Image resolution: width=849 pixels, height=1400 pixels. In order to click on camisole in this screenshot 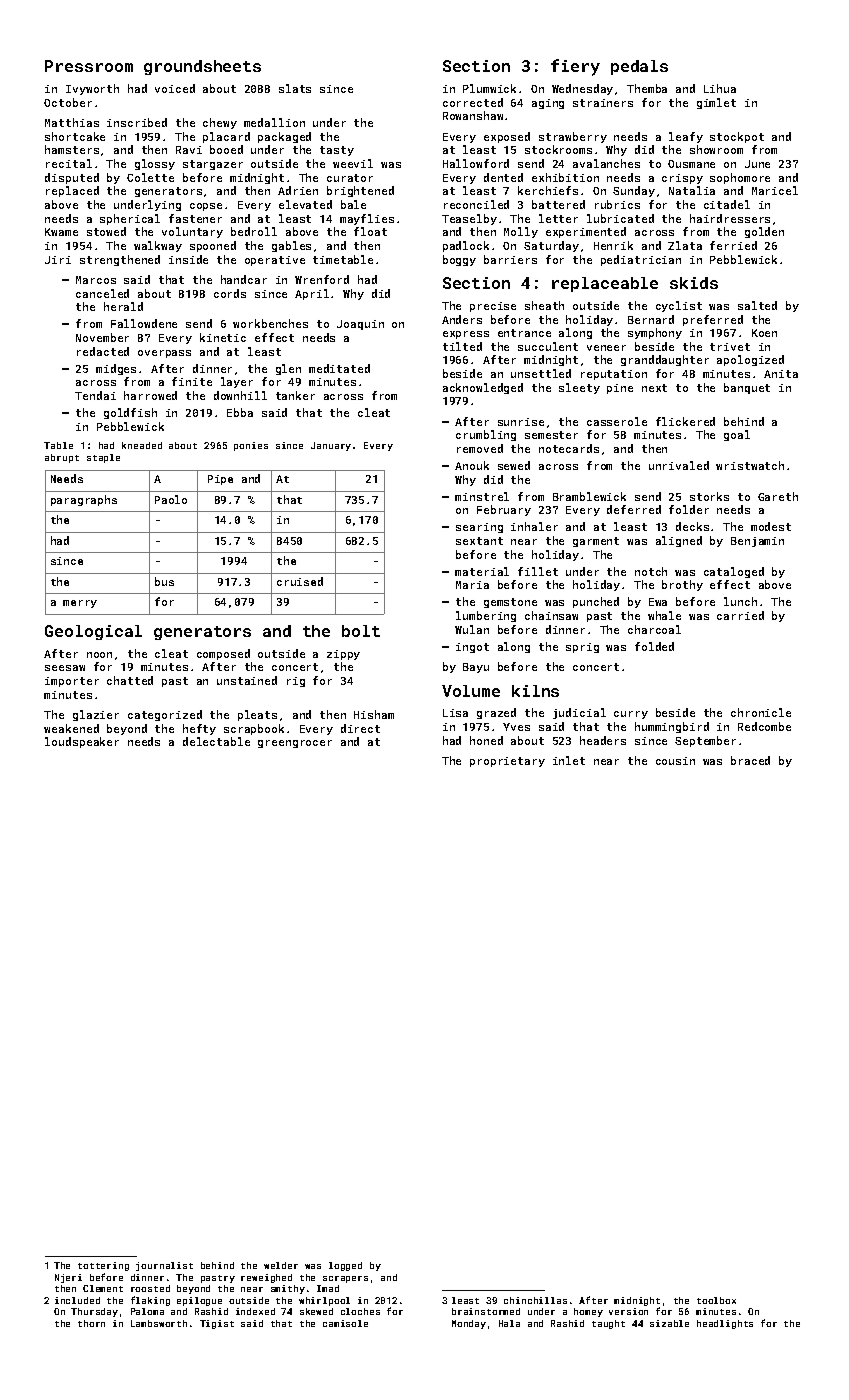, I will do `click(345, 1323)`.
